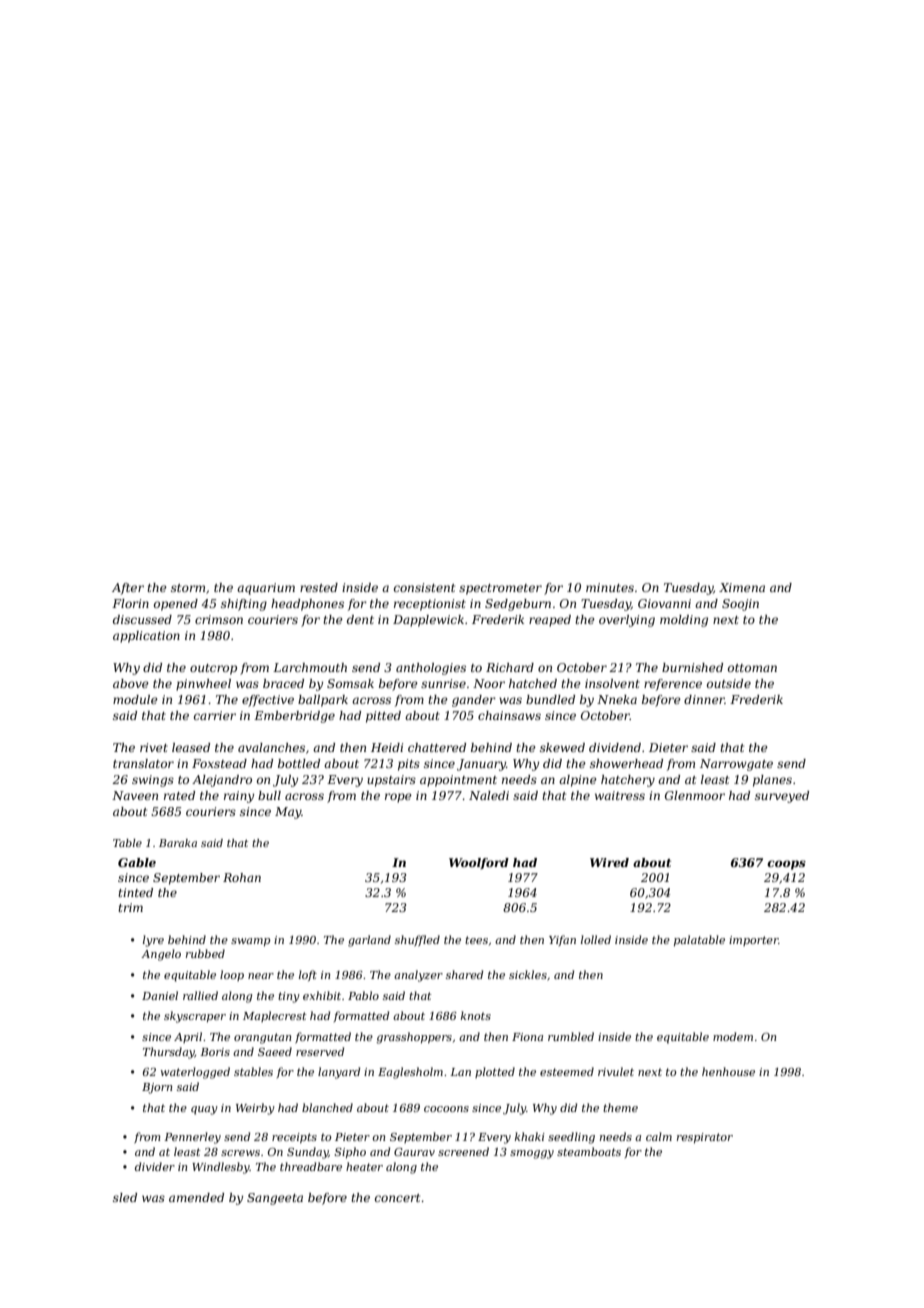 The height and width of the screenshot is (1308, 924). I want to click on waitress, so click(620, 795).
